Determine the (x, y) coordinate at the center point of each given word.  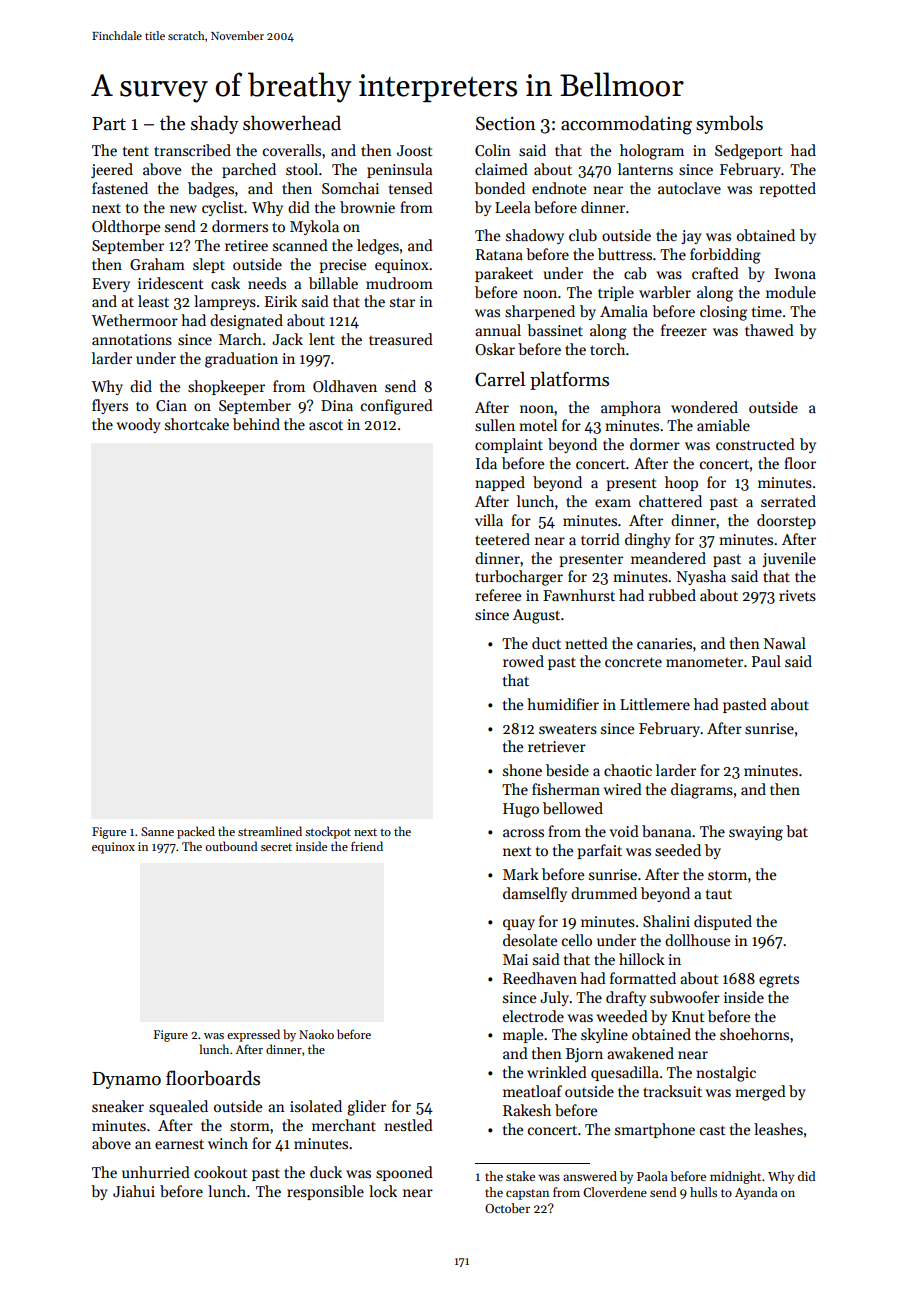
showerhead (292, 123)
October (507, 1208)
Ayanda (756, 1193)
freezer (684, 330)
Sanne (157, 831)
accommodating (626, 125)
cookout (221, 1172)
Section (506, 123)
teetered (502, 539)
